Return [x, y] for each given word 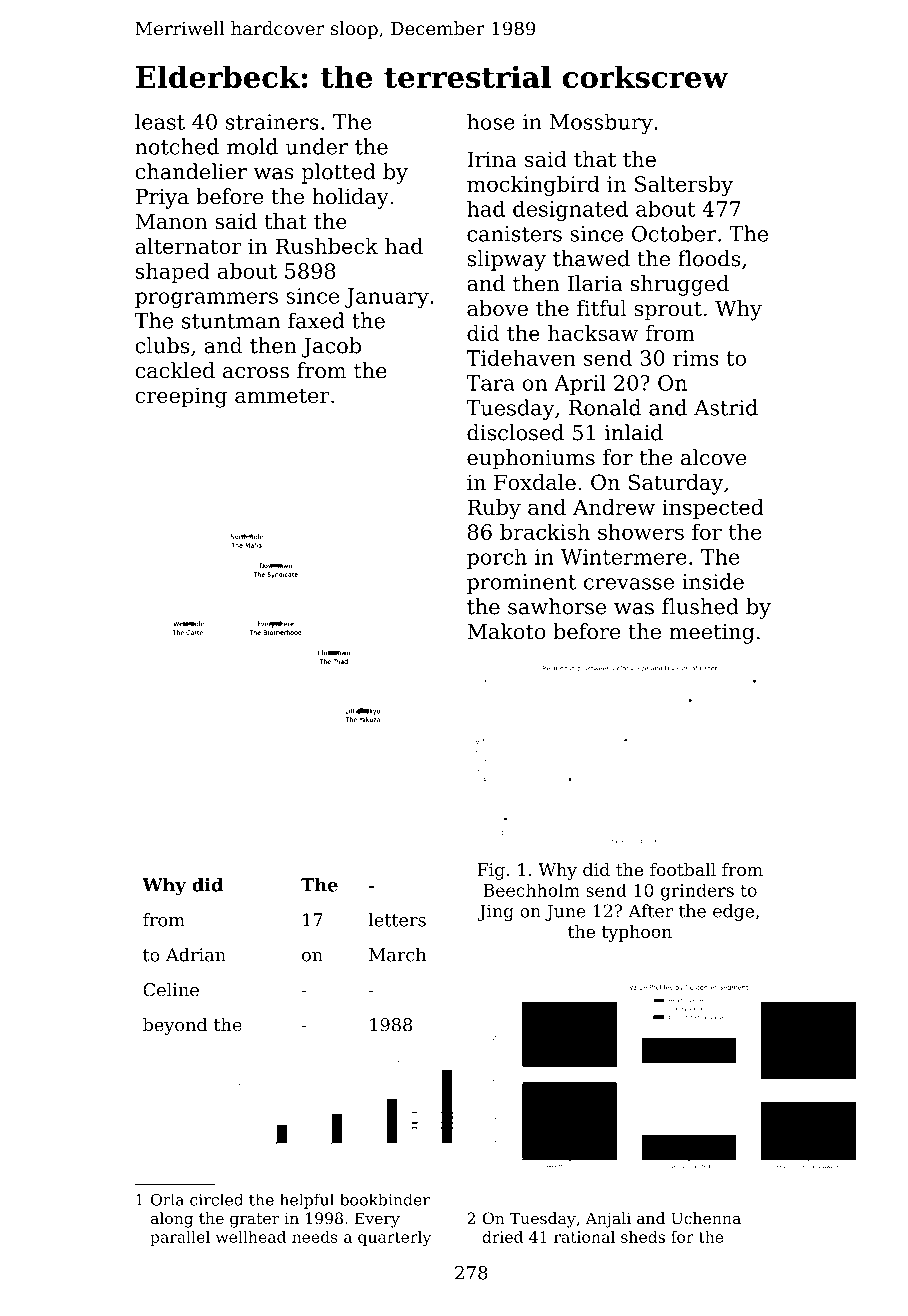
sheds [643, 1237]
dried [502, 1237]
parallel [180, 1238]
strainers [272, 122]
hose [491, 121]
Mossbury [601, 123]
